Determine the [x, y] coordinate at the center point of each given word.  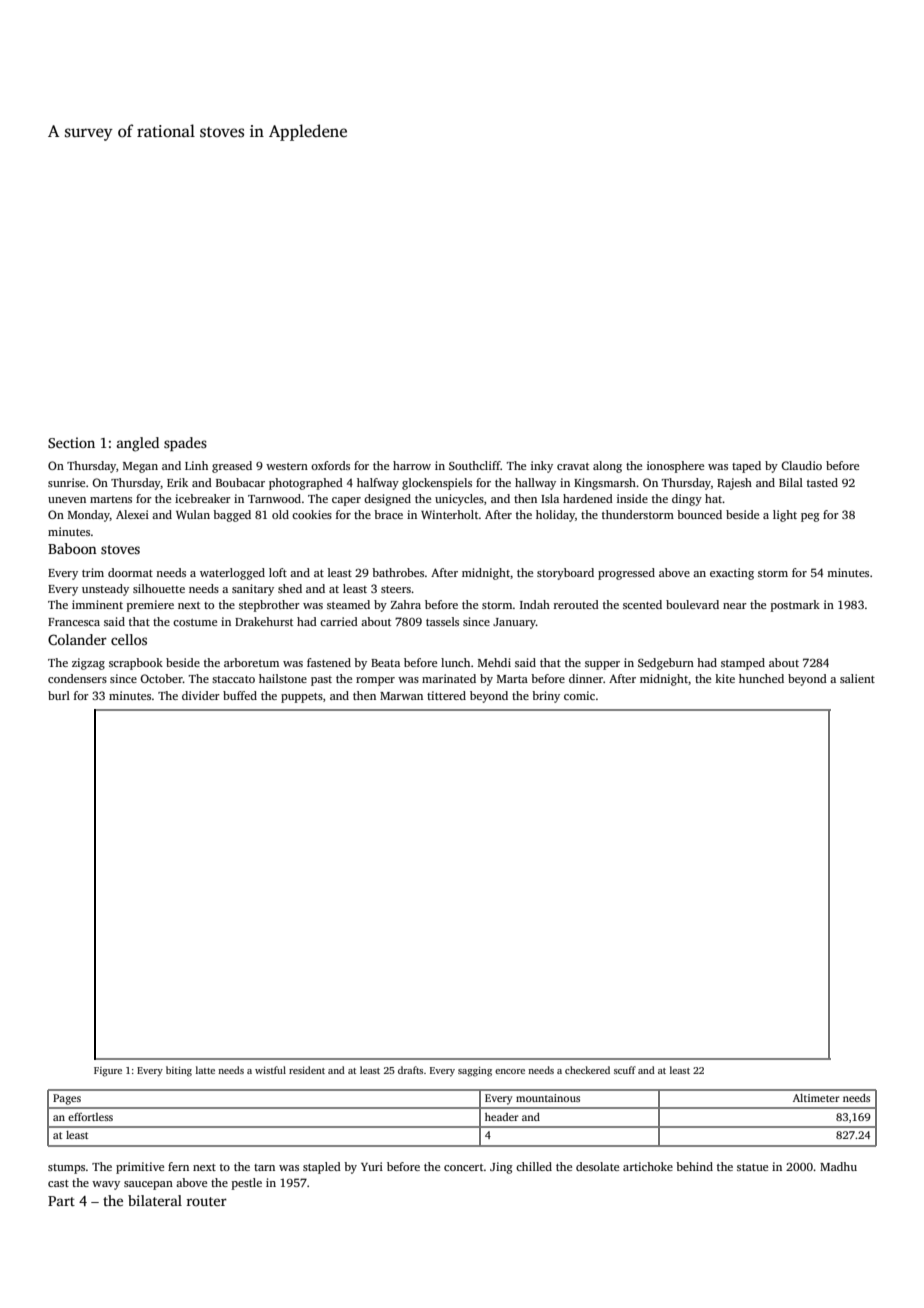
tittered [446, 695]
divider [201, 695]
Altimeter [816, 1098]
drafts [410, 1070]
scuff [625, 1070]
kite [725, 678]
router [207, 1201]
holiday [555, 516]
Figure [108, 1072]
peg [810, 517]
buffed [240, 695]
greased [232, 467]
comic [579, 695]
